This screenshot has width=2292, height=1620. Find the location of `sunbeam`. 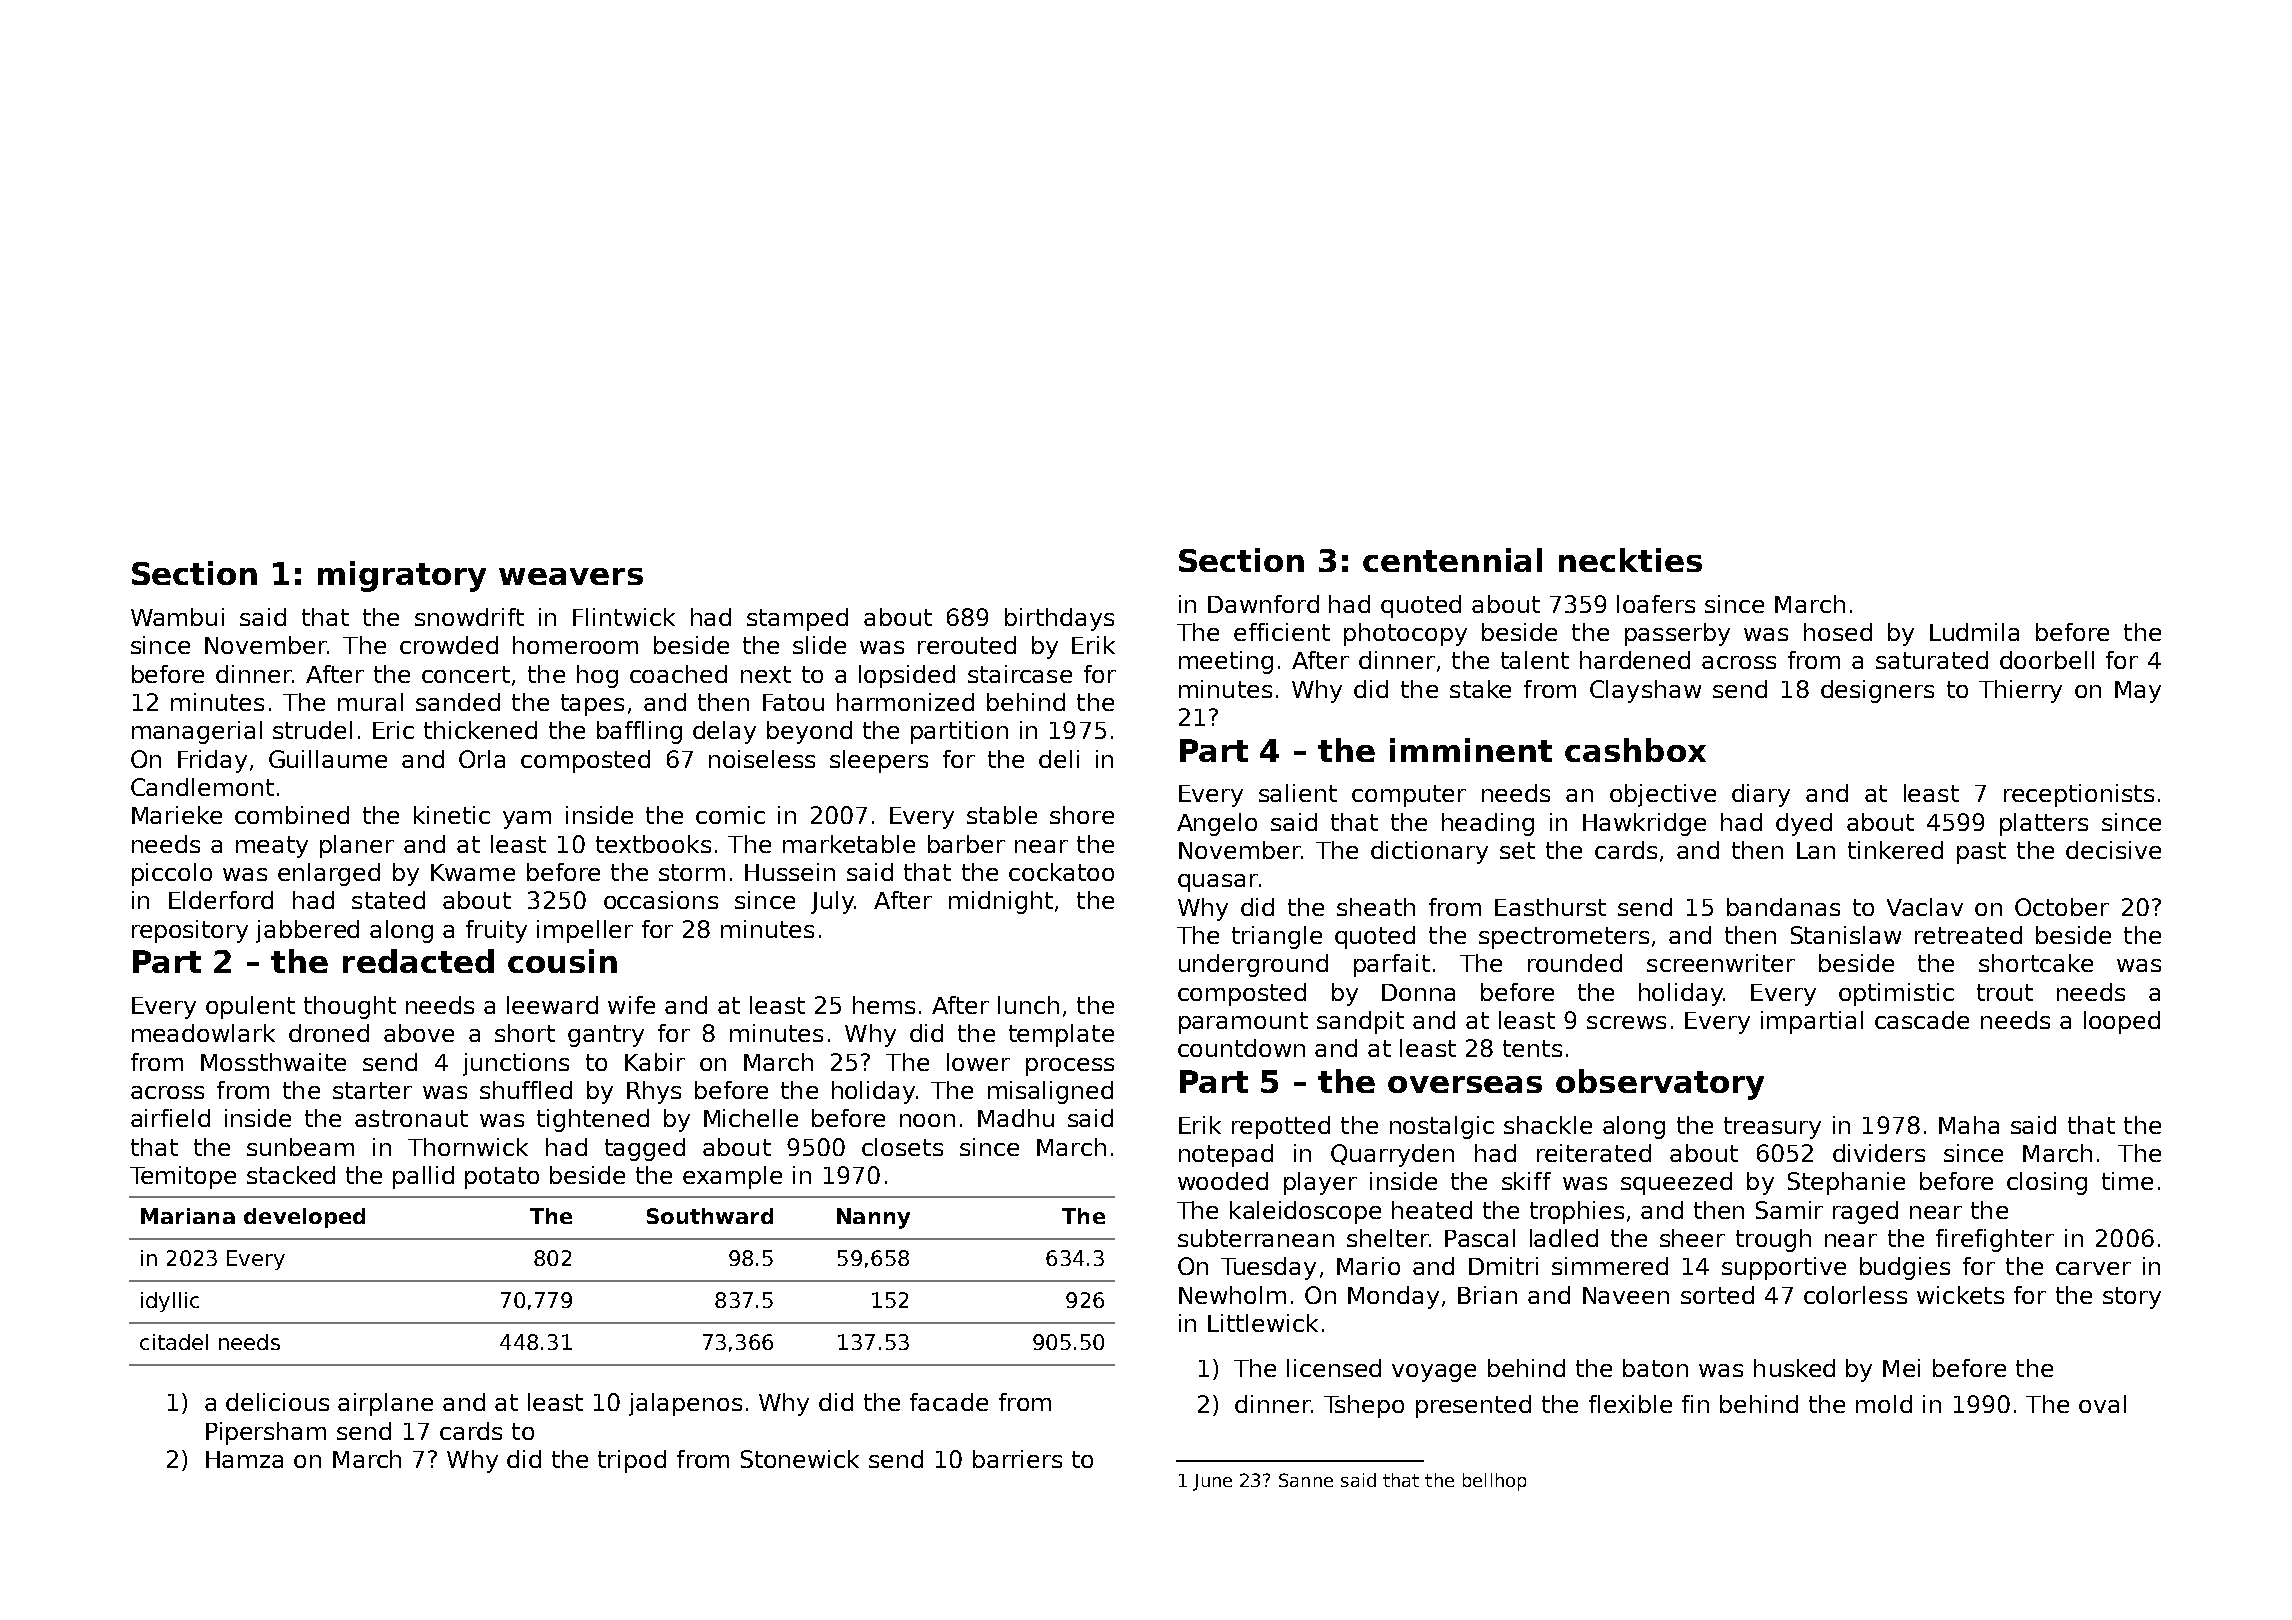

sunbeam is located at coordinates (300, 1147).
